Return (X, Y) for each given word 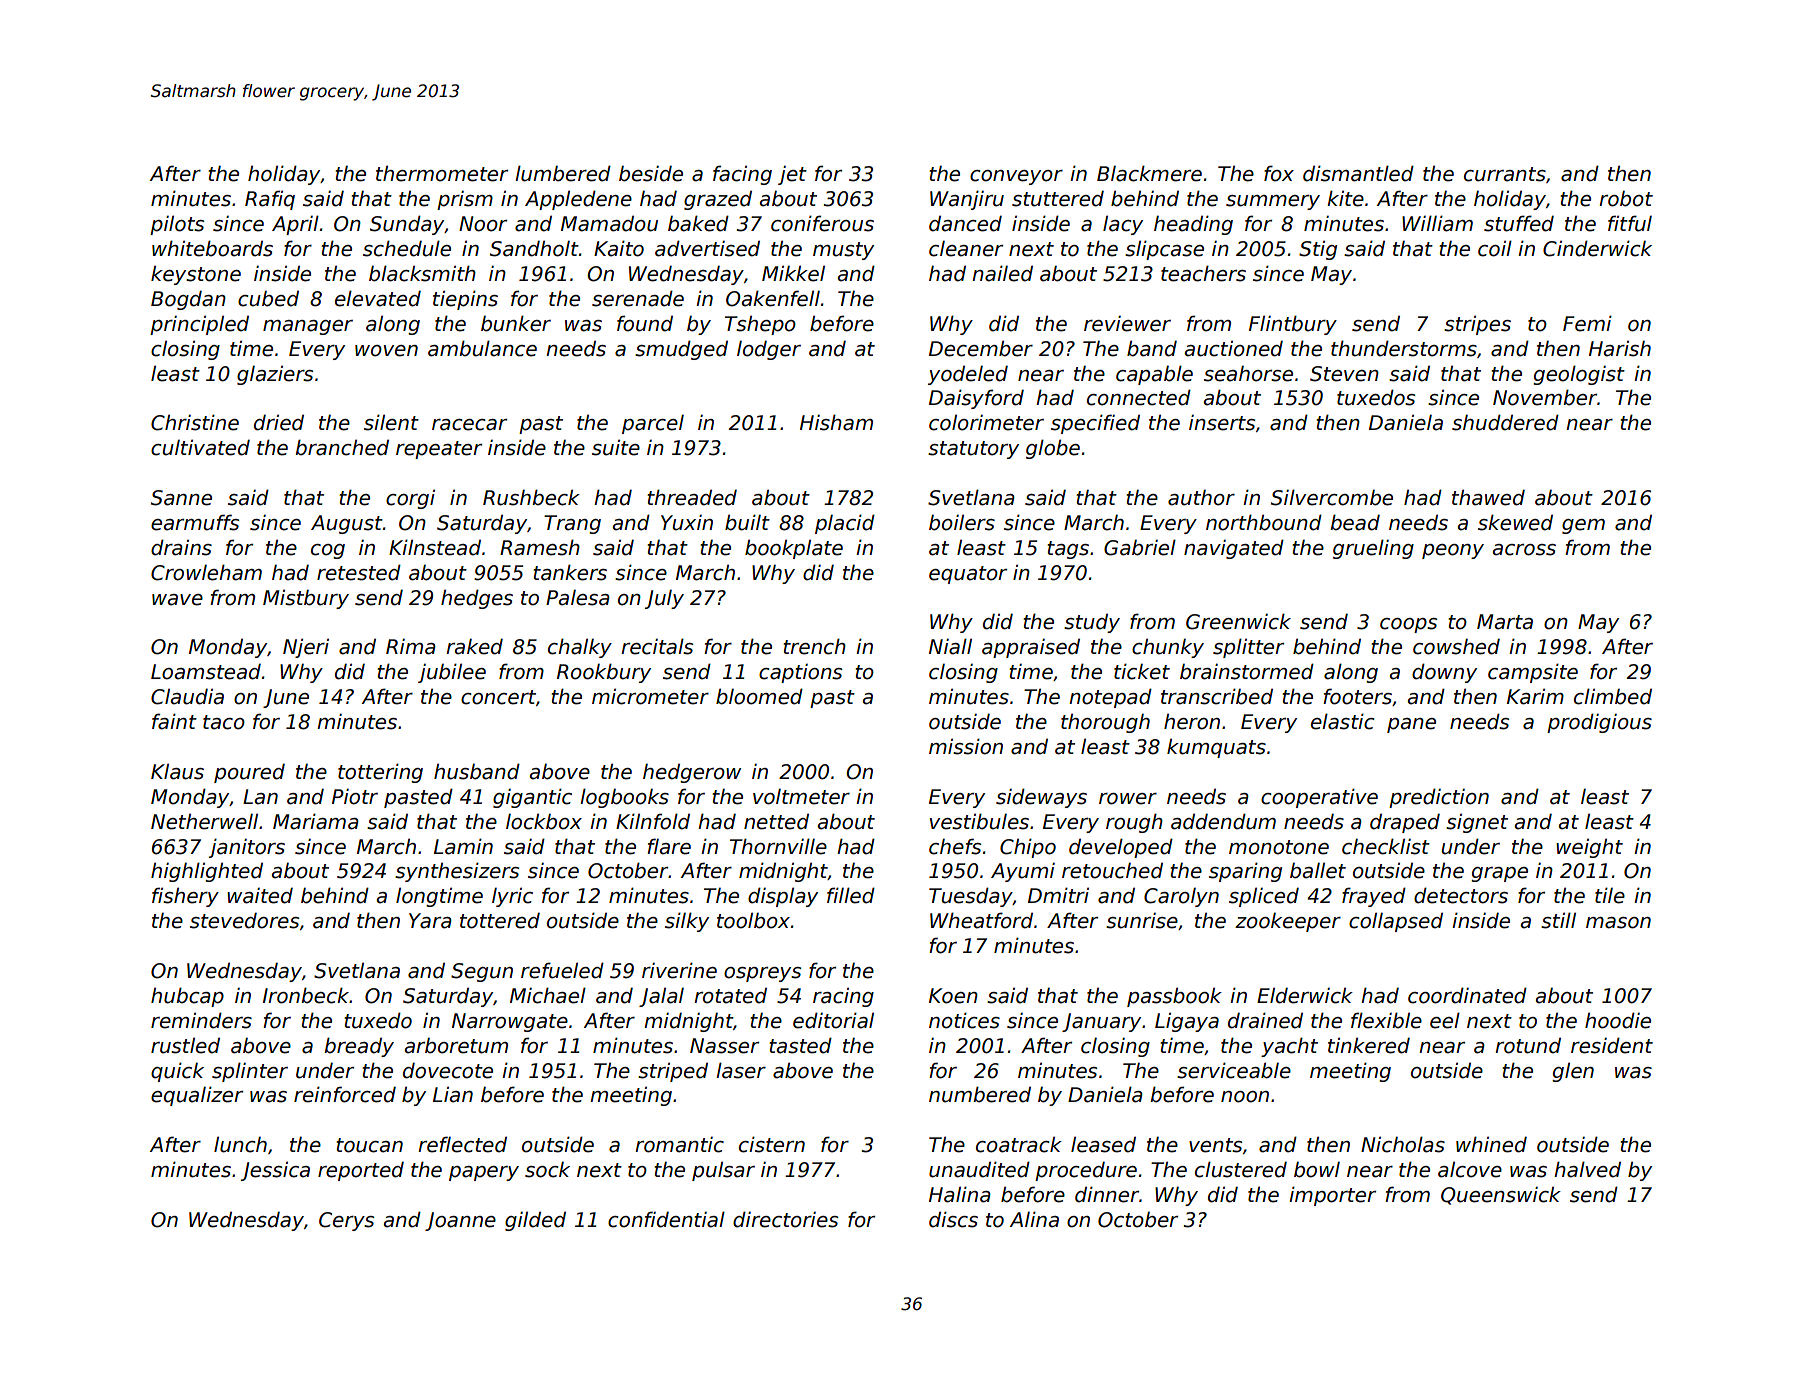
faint (174, 721)
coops (1408, 625)
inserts (1222, 422)
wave (177, 600)
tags (1068, 550)
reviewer (1127, 323)
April (295, 225)
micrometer (650, 696)
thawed (1488, 497)
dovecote (448, 1070)
